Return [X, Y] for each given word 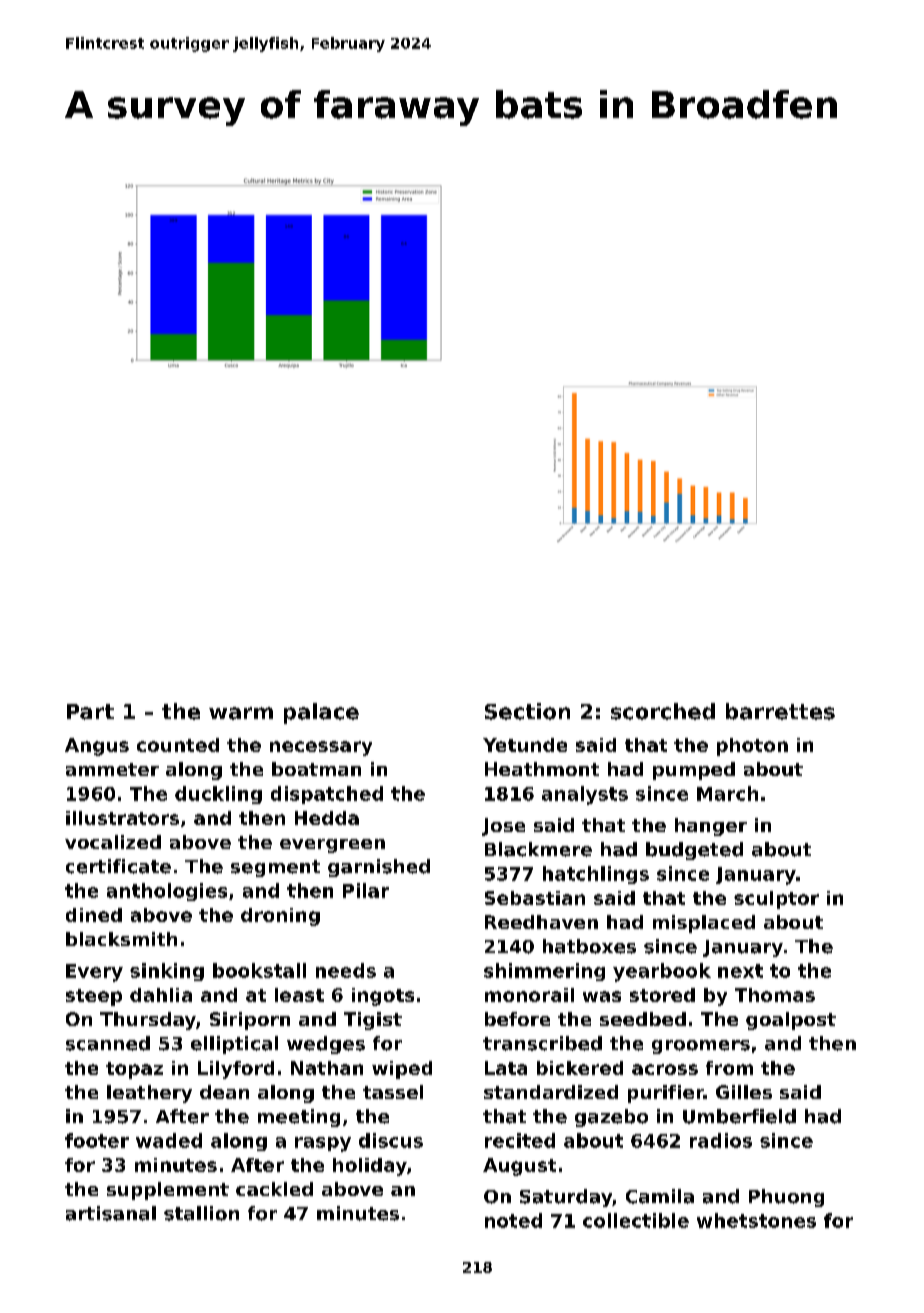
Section [527, 711]
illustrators [122, 818]
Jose [503, 827]
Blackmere [538, 849]
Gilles [744, 1092]
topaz [134, 1070]
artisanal [111, 1213]
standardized [551, 1092]
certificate [118, 866]
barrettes [780, 711]
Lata [506, 1068]
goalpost [791, 1021]
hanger [711, 827]
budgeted [694, 851]
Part [90, 712]
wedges [326, 1045]
